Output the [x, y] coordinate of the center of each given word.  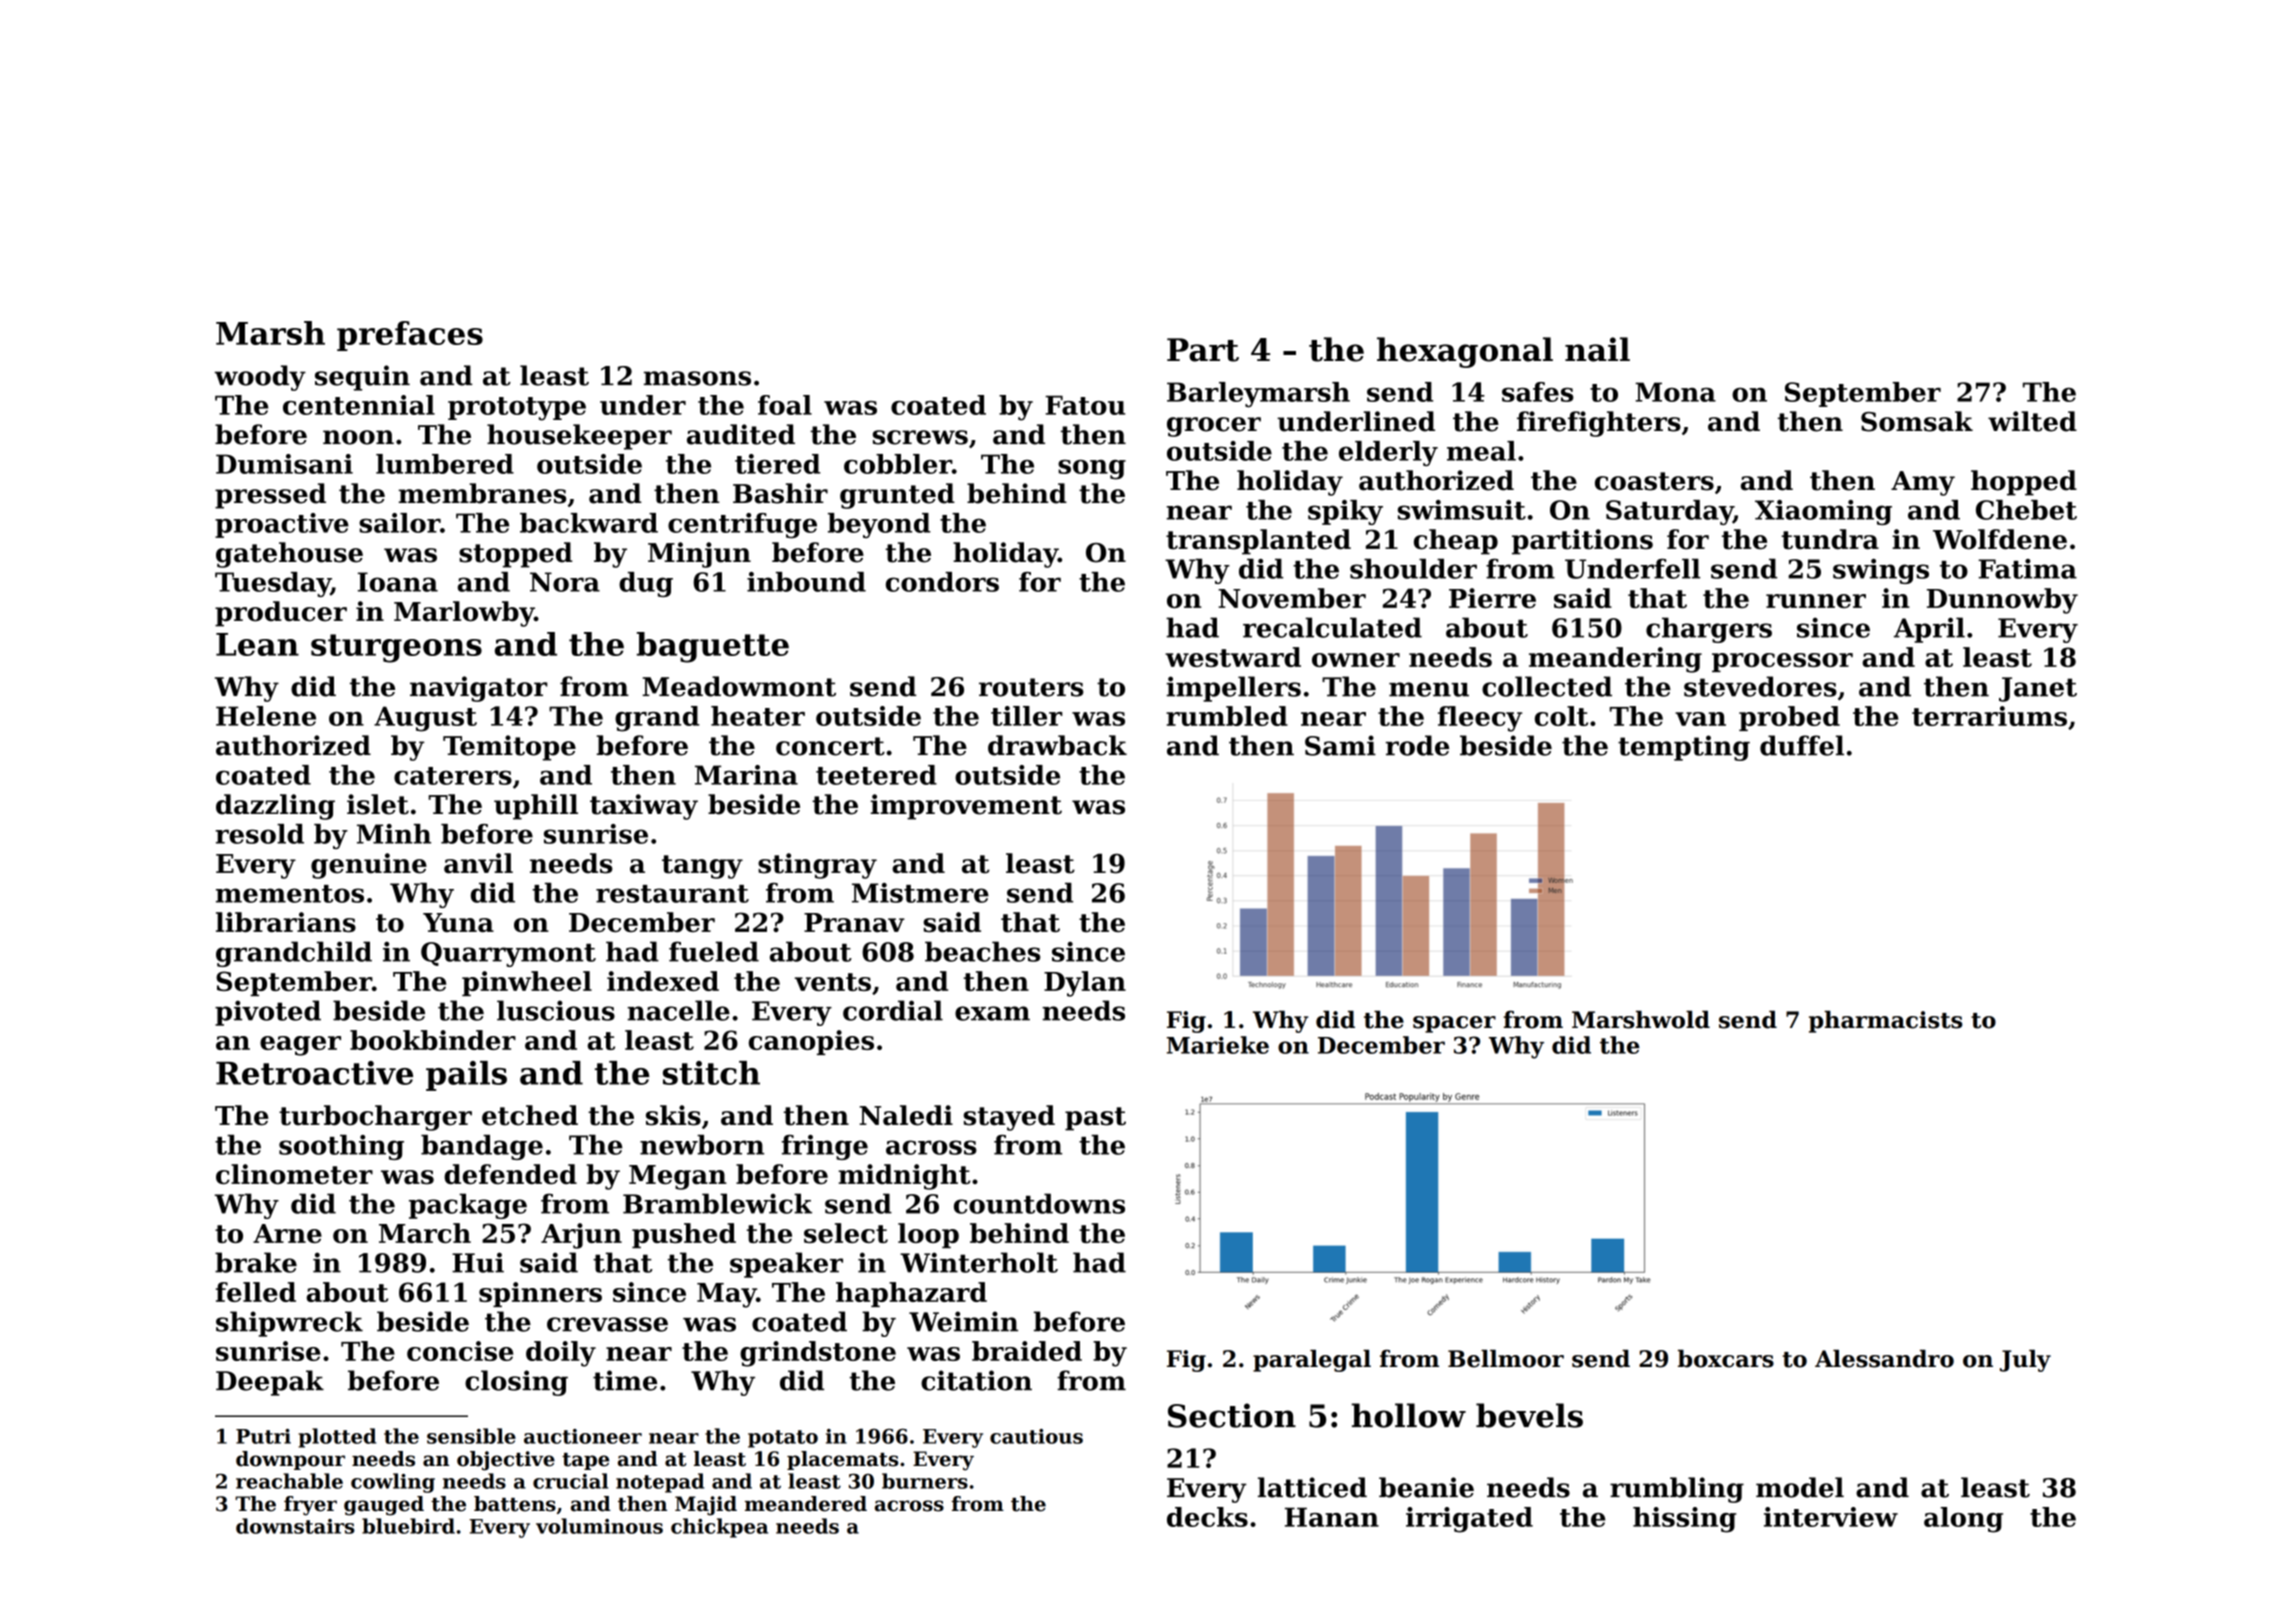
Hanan [1332, 1517]
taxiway [644, 807]
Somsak [1917, 421]
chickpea [719, 1528]
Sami [1340, 745]
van [1700, 719]
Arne [287, 1233]
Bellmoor [1506, 1358]
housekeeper [579, 437]
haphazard [911, 1294]
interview [1831, 1517]
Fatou [1085, 405]
